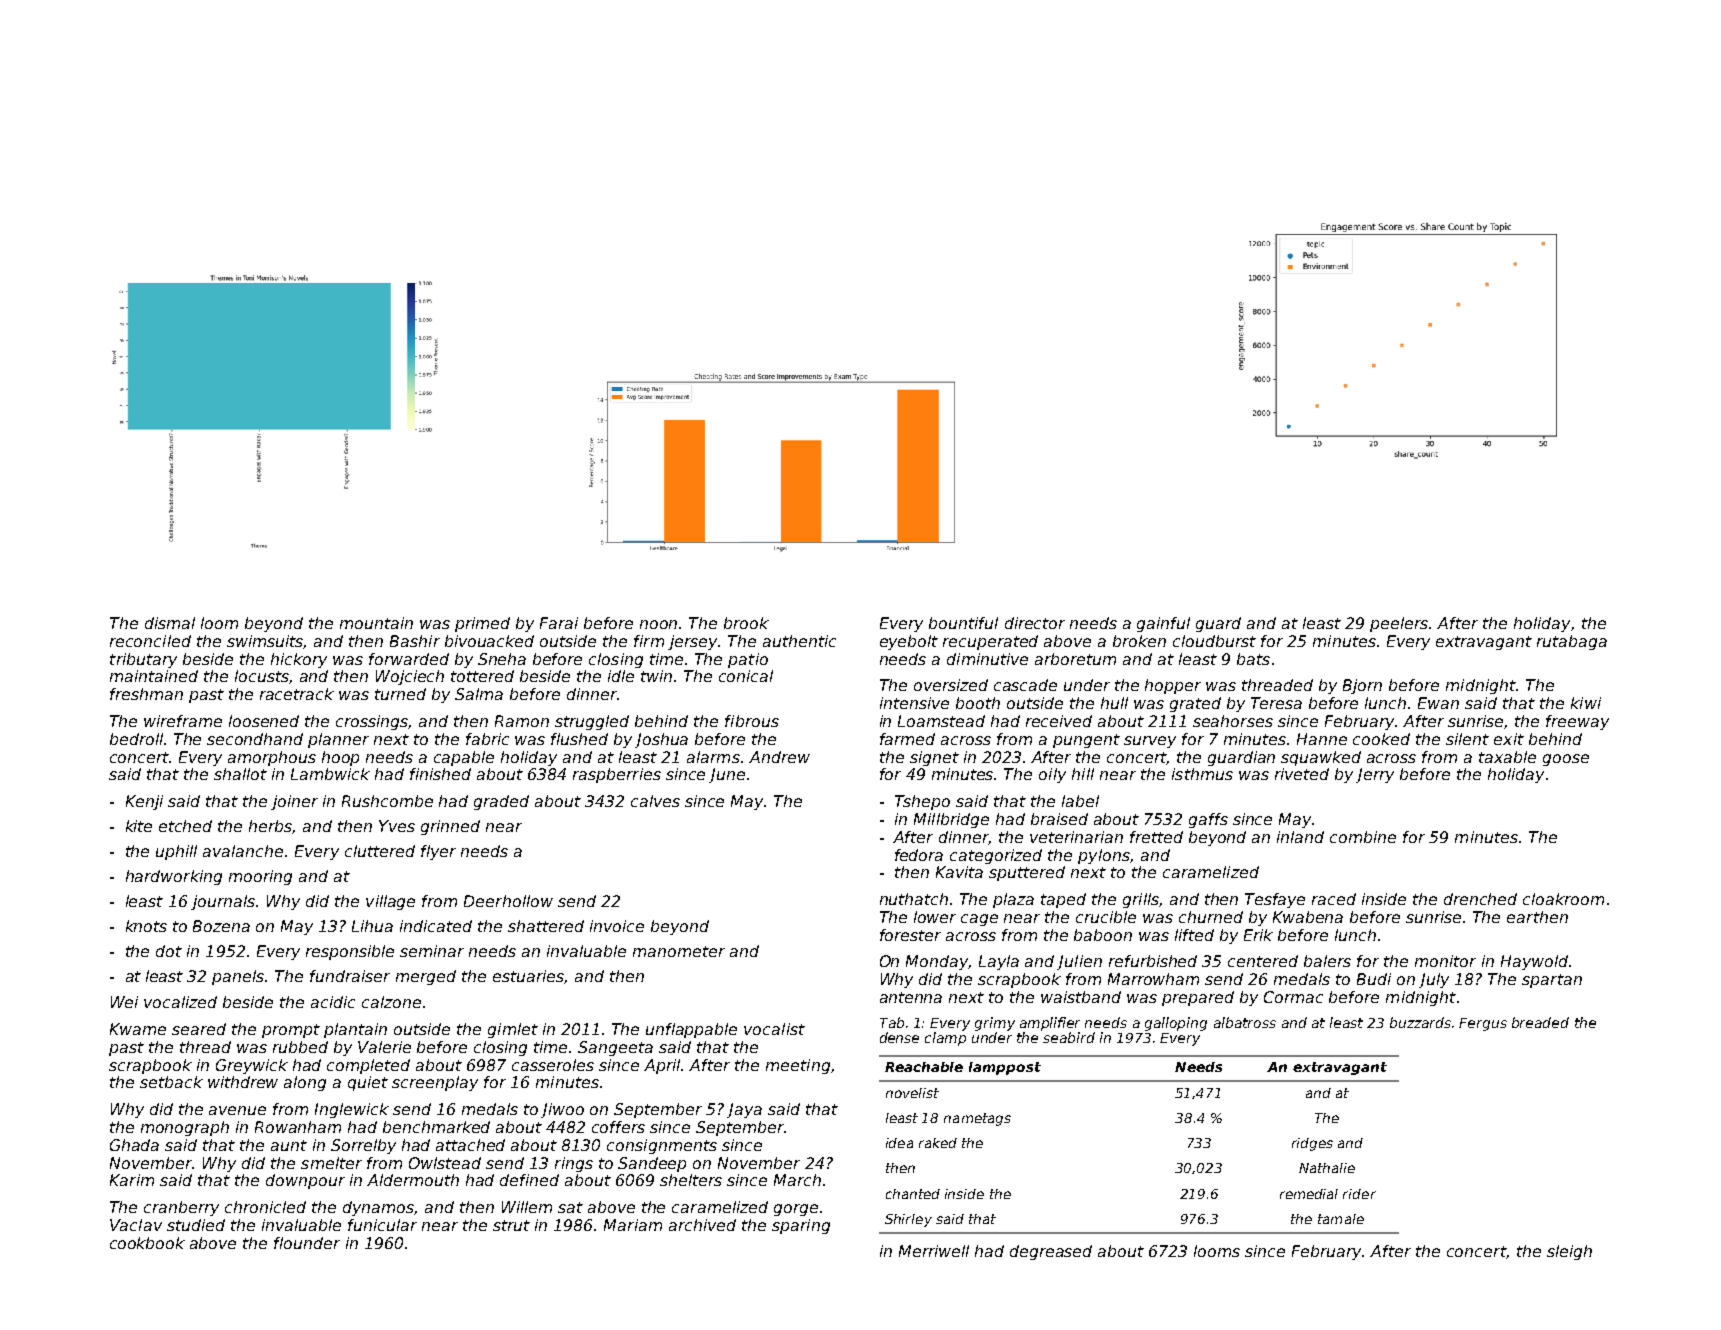 This page has height=1330, width=1721. What do you see at coordinates (1005, 1068) in the page?
I see `lamppost` at bounding box center [1005, 1068].
